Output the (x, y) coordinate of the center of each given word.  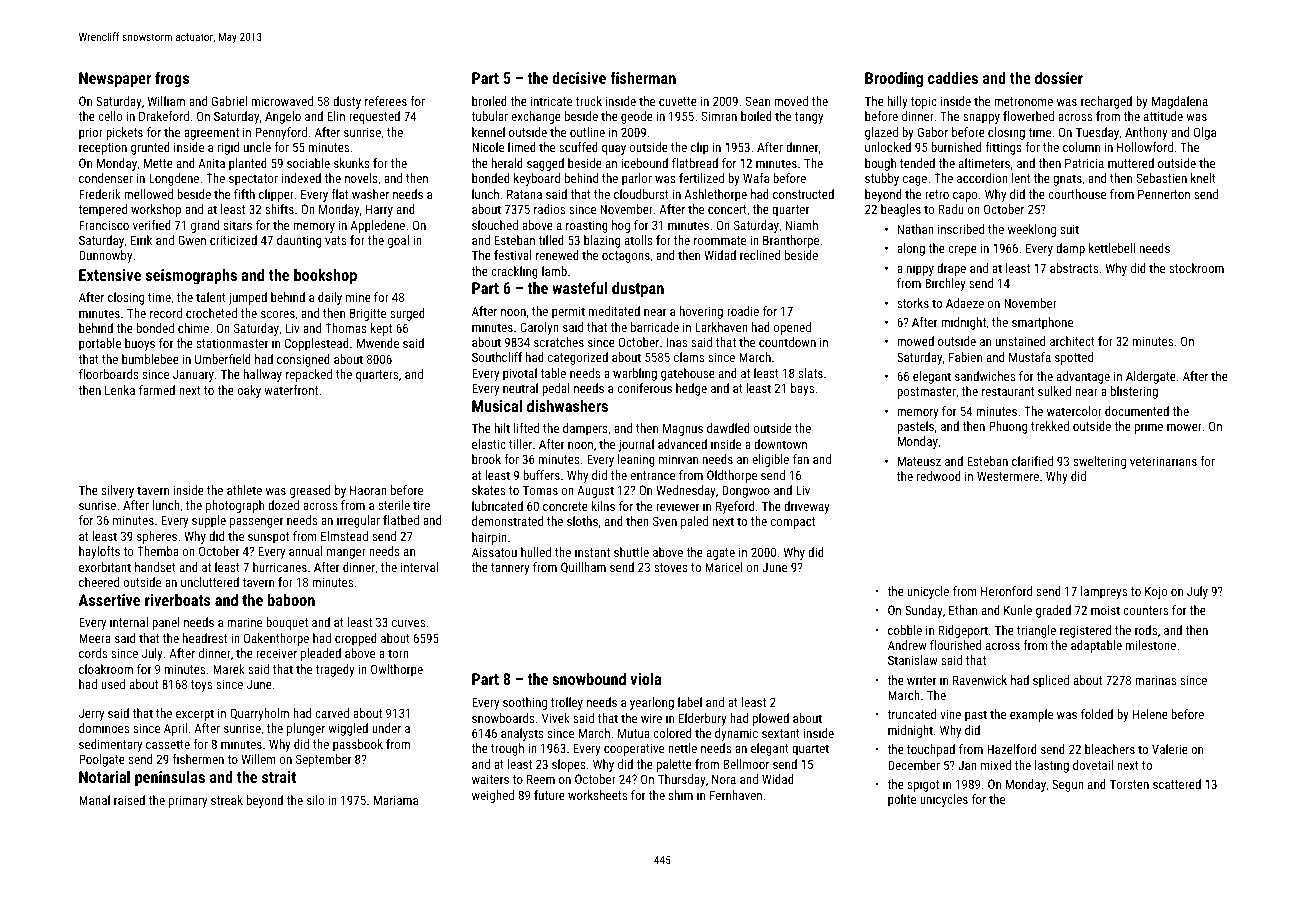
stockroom (1196, 268)
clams (689, 357)
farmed (157, 390)
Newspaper (115, 80)
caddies (953, 77)
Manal (94, 800)
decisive (579, 77)
